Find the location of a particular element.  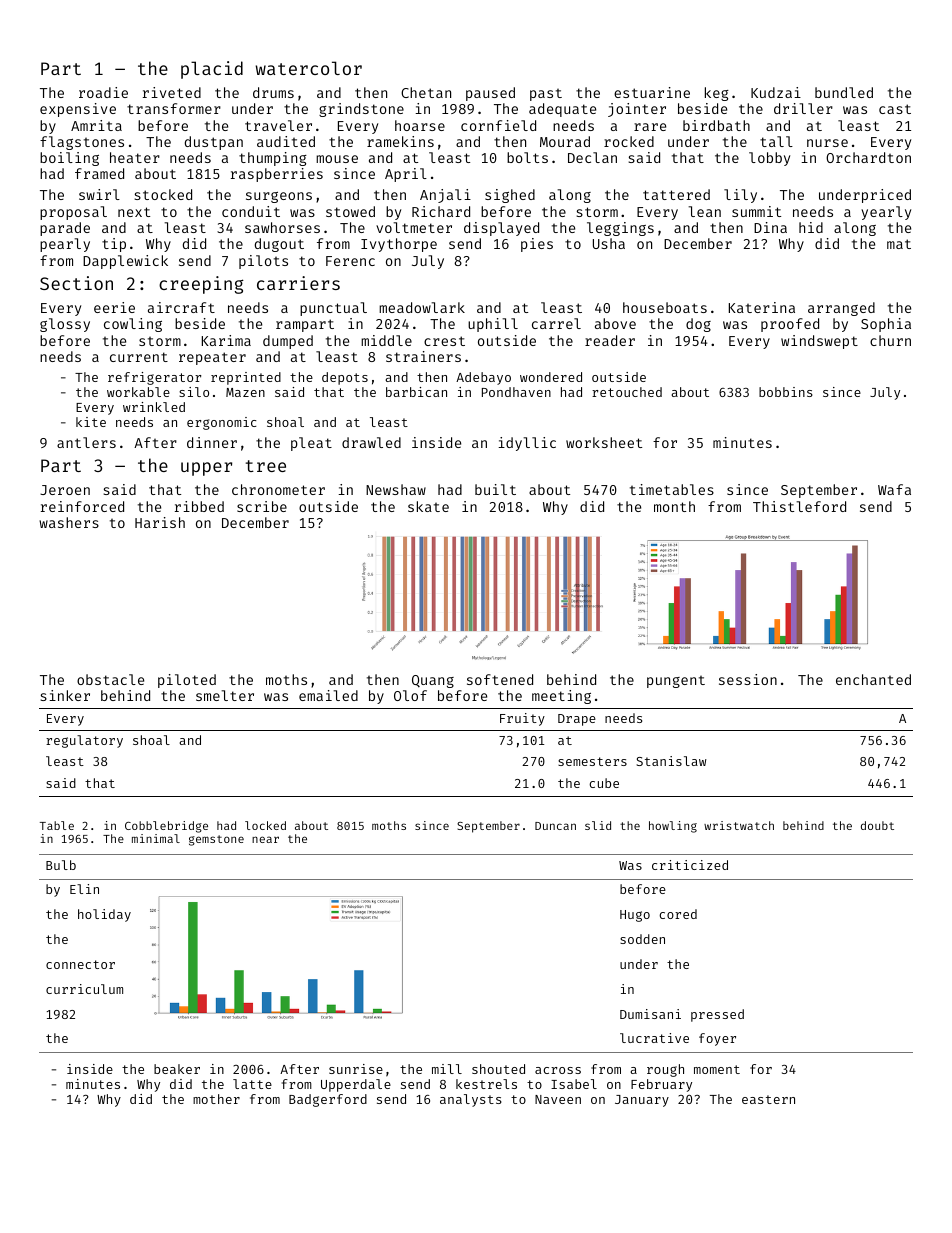

criticized is located at coordinates (690, 865).
